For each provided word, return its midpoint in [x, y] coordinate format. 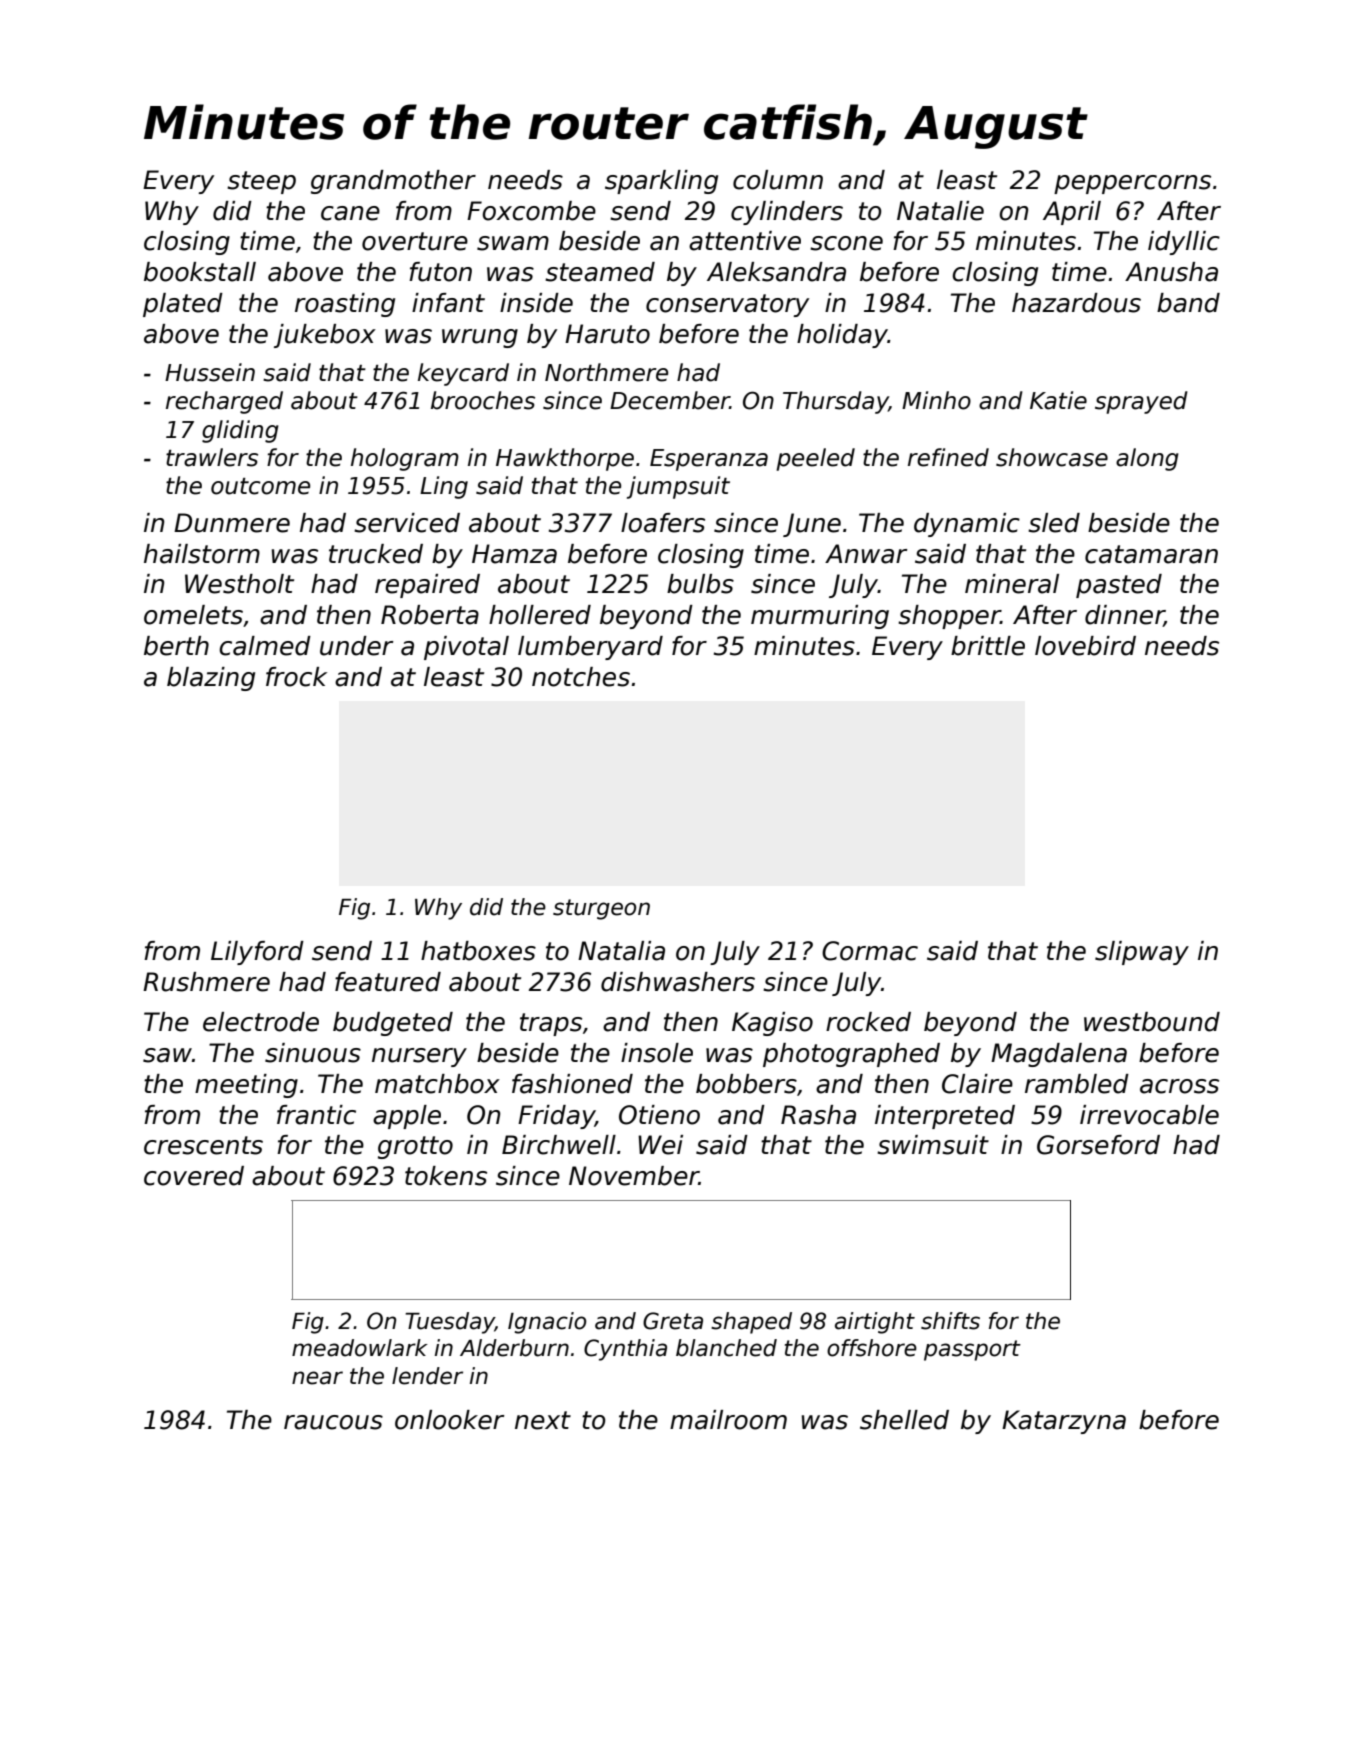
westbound [1152, 1022]
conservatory [727, 305]
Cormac [870, 951]
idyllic [1184, 243]
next [543, 1420]
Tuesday [450, 1323]
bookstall [200, 272]
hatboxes [478, 951]
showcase [1052, 457]
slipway [1142, 953]
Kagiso [772, 1024]
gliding [240, 431]
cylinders [787, 213]
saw [167, 1055]
